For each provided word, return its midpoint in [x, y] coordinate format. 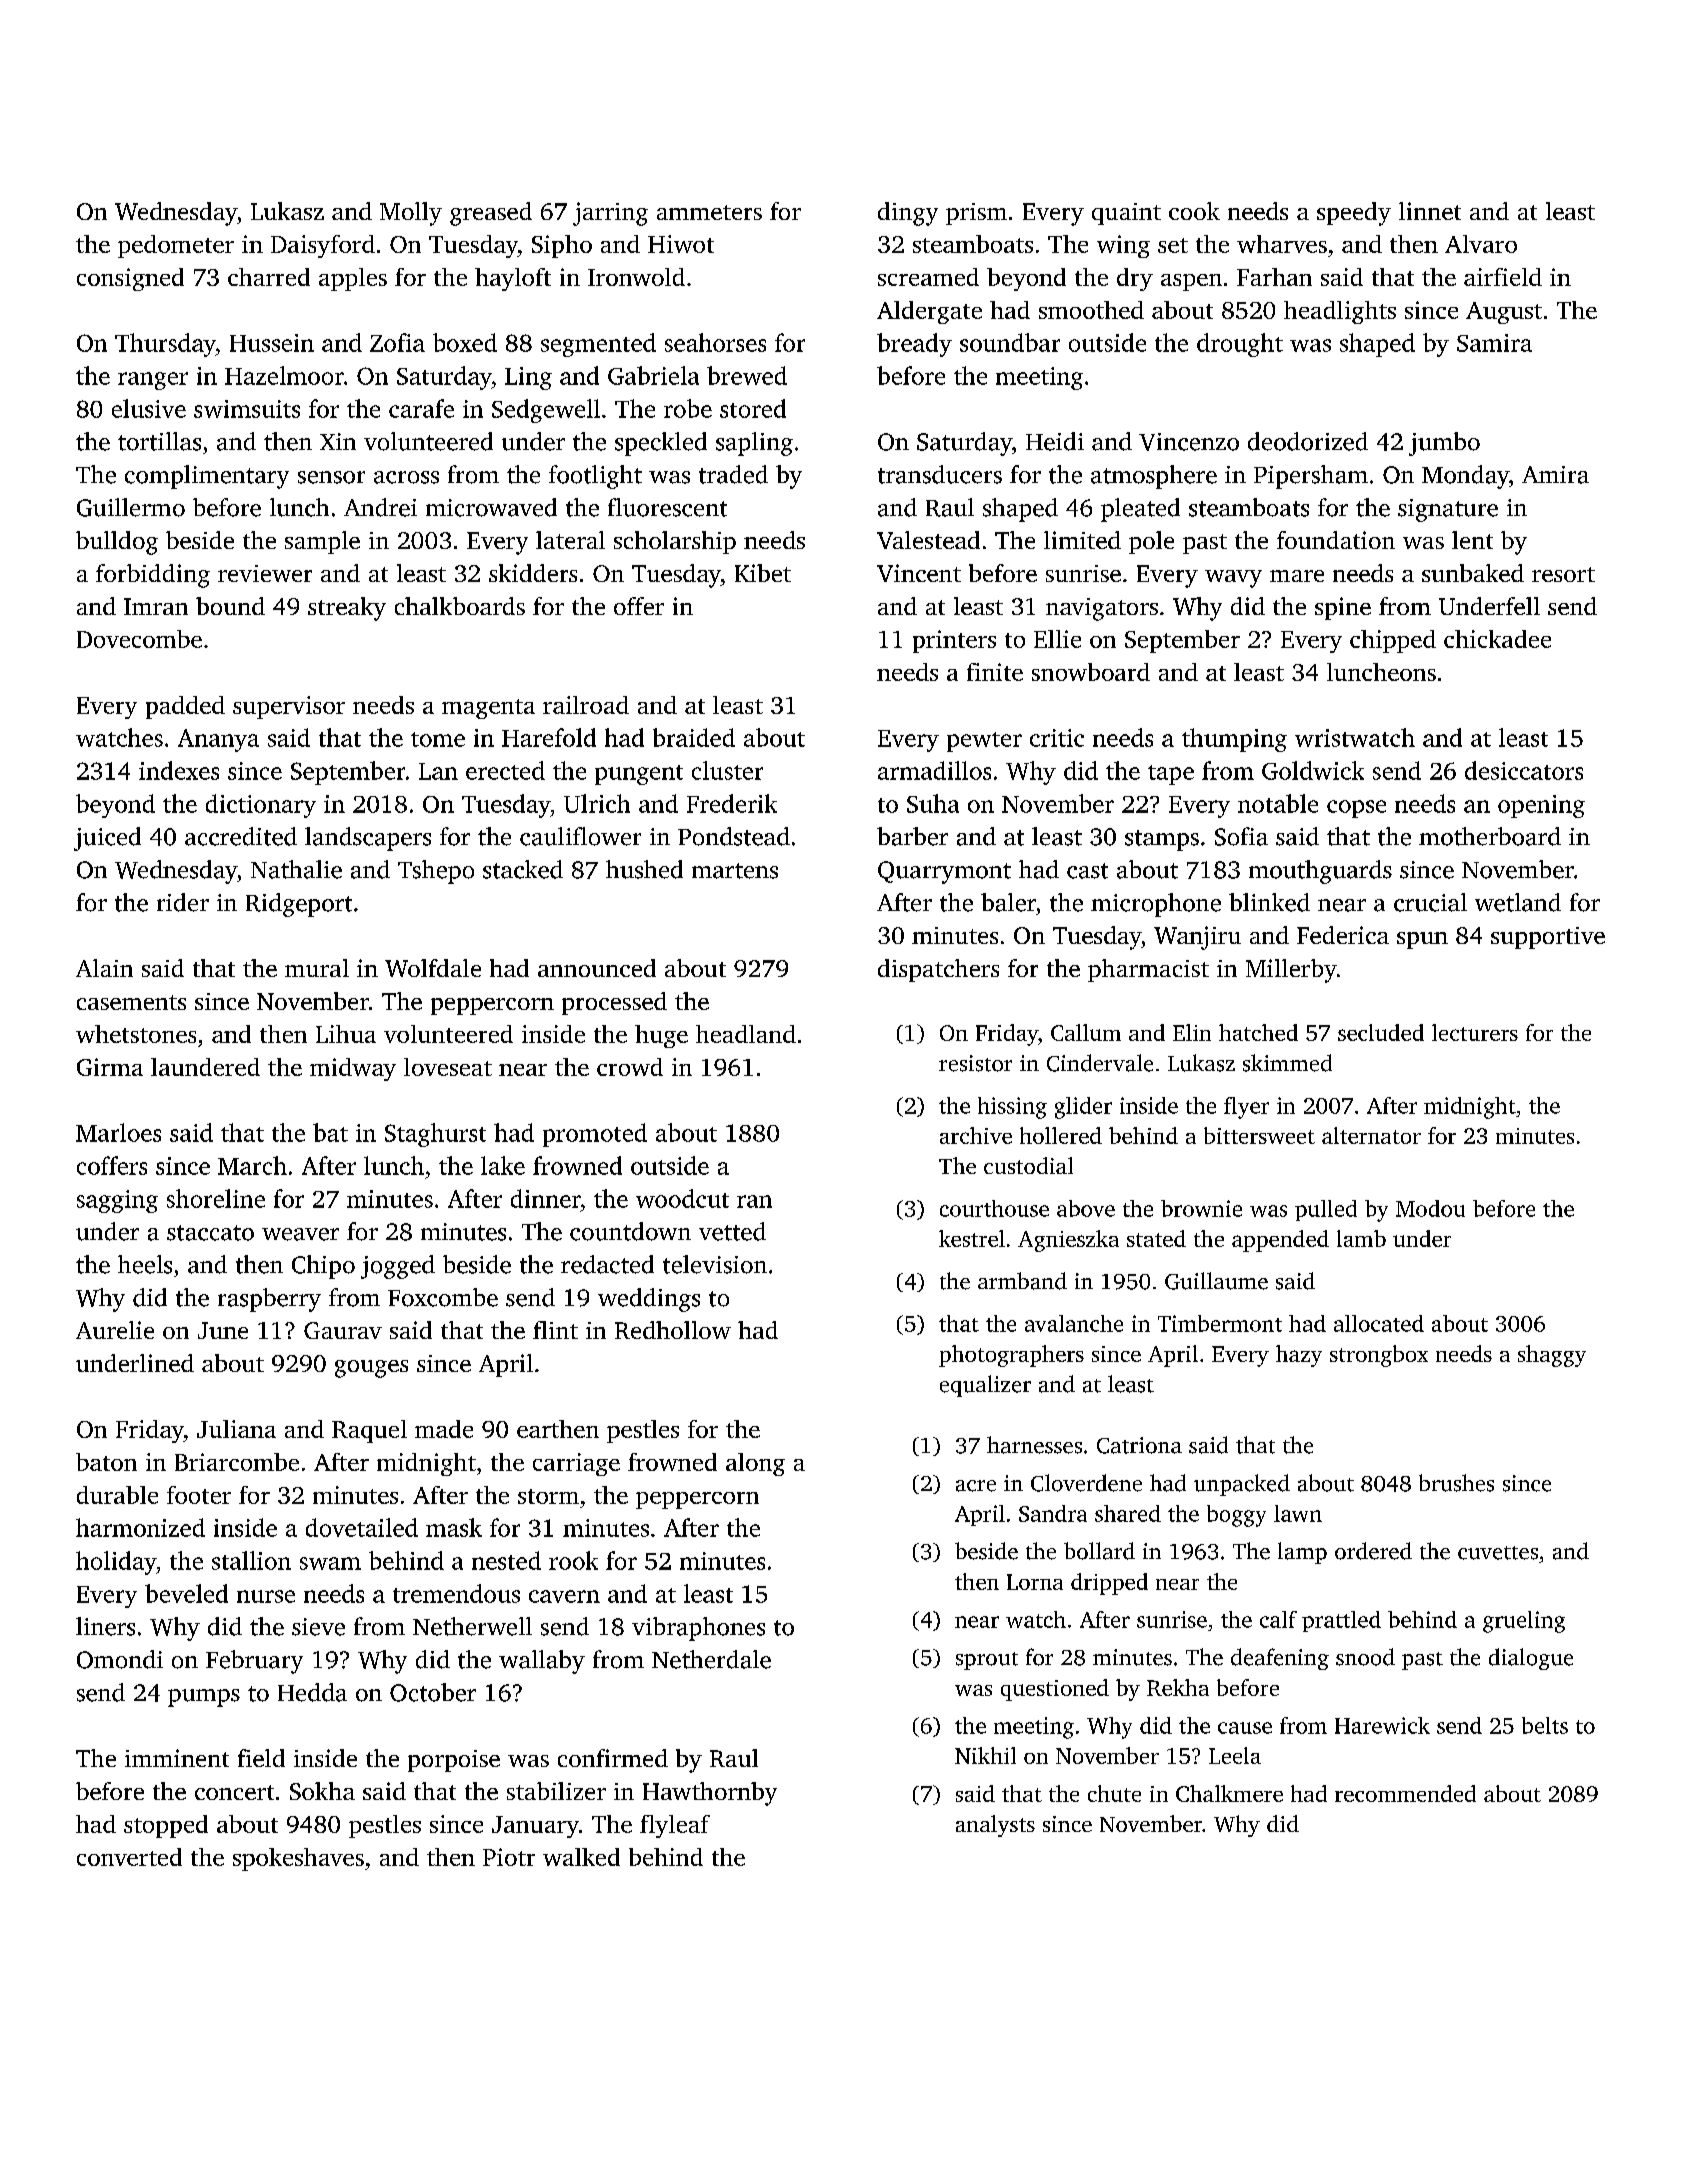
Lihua [346, 1034]
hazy [1299, 1356]
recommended [1405, 1793]
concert [234, 1792]
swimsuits [247, 409]
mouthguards [1320, 872]
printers [954, 641]
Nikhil [985, 1755]
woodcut [682, 1198]
